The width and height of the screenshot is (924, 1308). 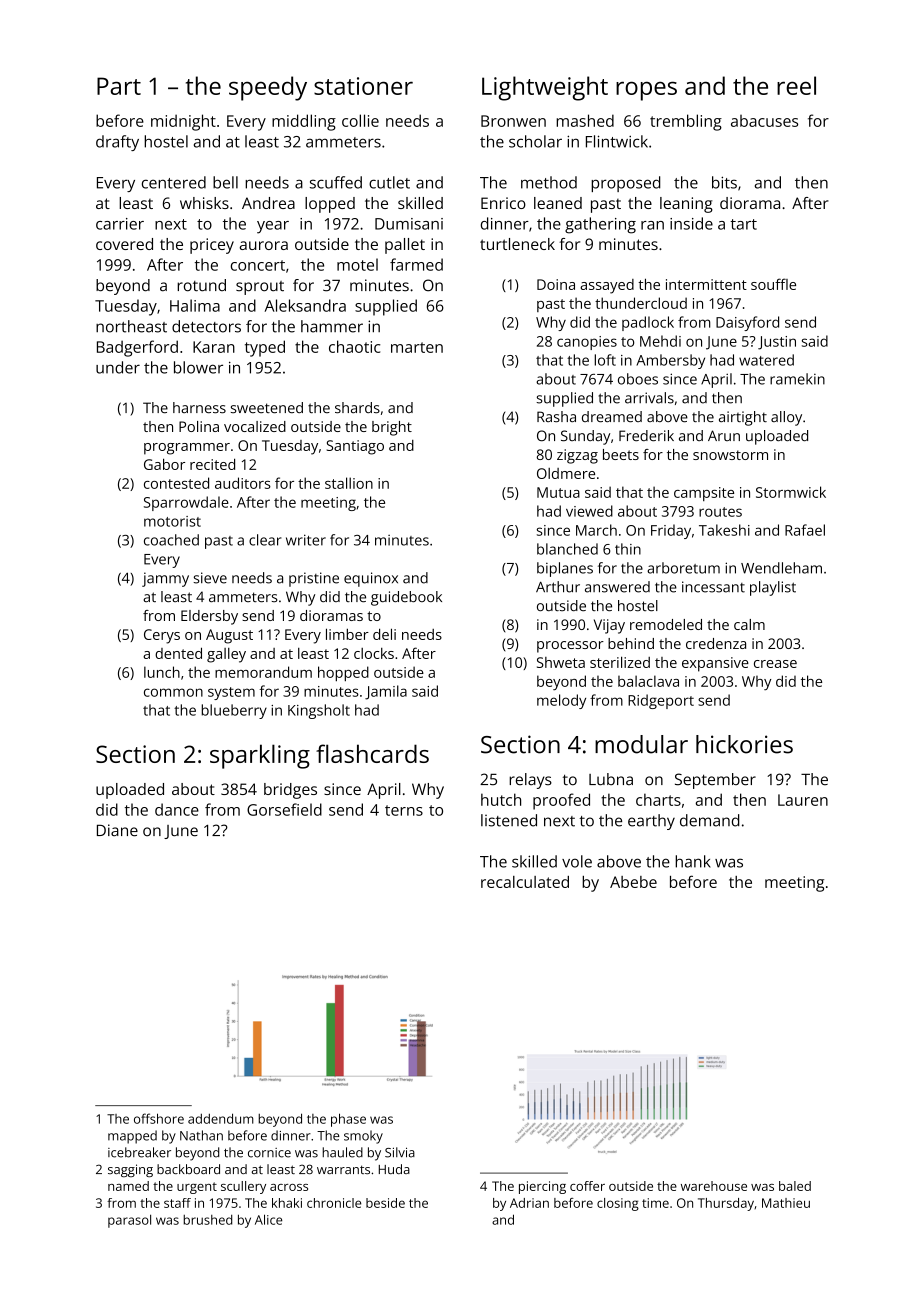 What do you see at coordinates (183, 122) in the screenshot?
I see `midnight` at bounding box center [183, 122].
